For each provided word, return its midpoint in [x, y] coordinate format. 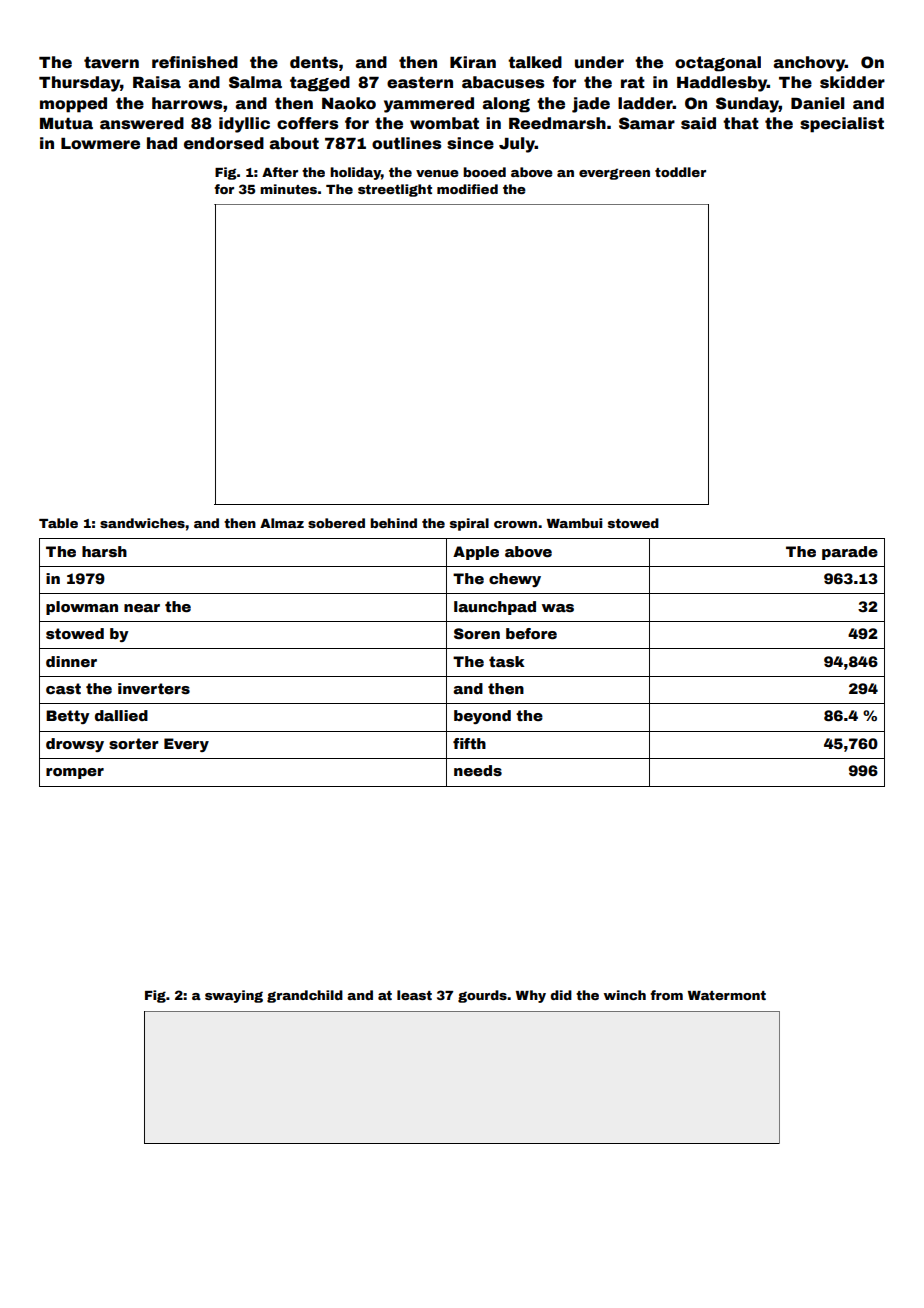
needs [478, 770]
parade [850, 553]
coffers [307, 123]
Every [186, 745]
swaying [234, 996]
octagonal [718, 64]
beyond [482, 717]
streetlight [395, 190]
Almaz [282, 523]
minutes [288, 189]
